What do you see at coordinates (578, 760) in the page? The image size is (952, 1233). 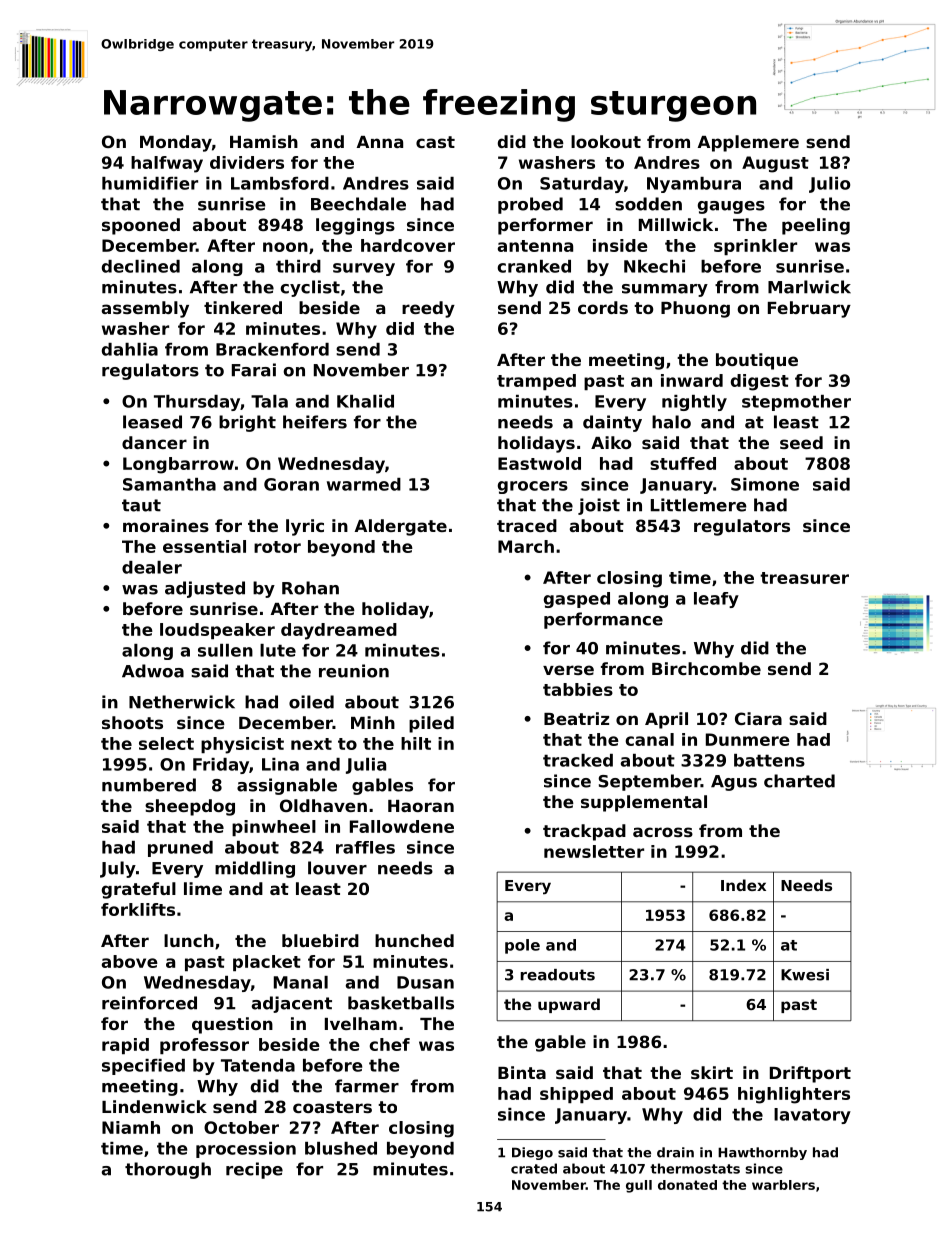 I see `tracked` at bounding box center [578, 760].
